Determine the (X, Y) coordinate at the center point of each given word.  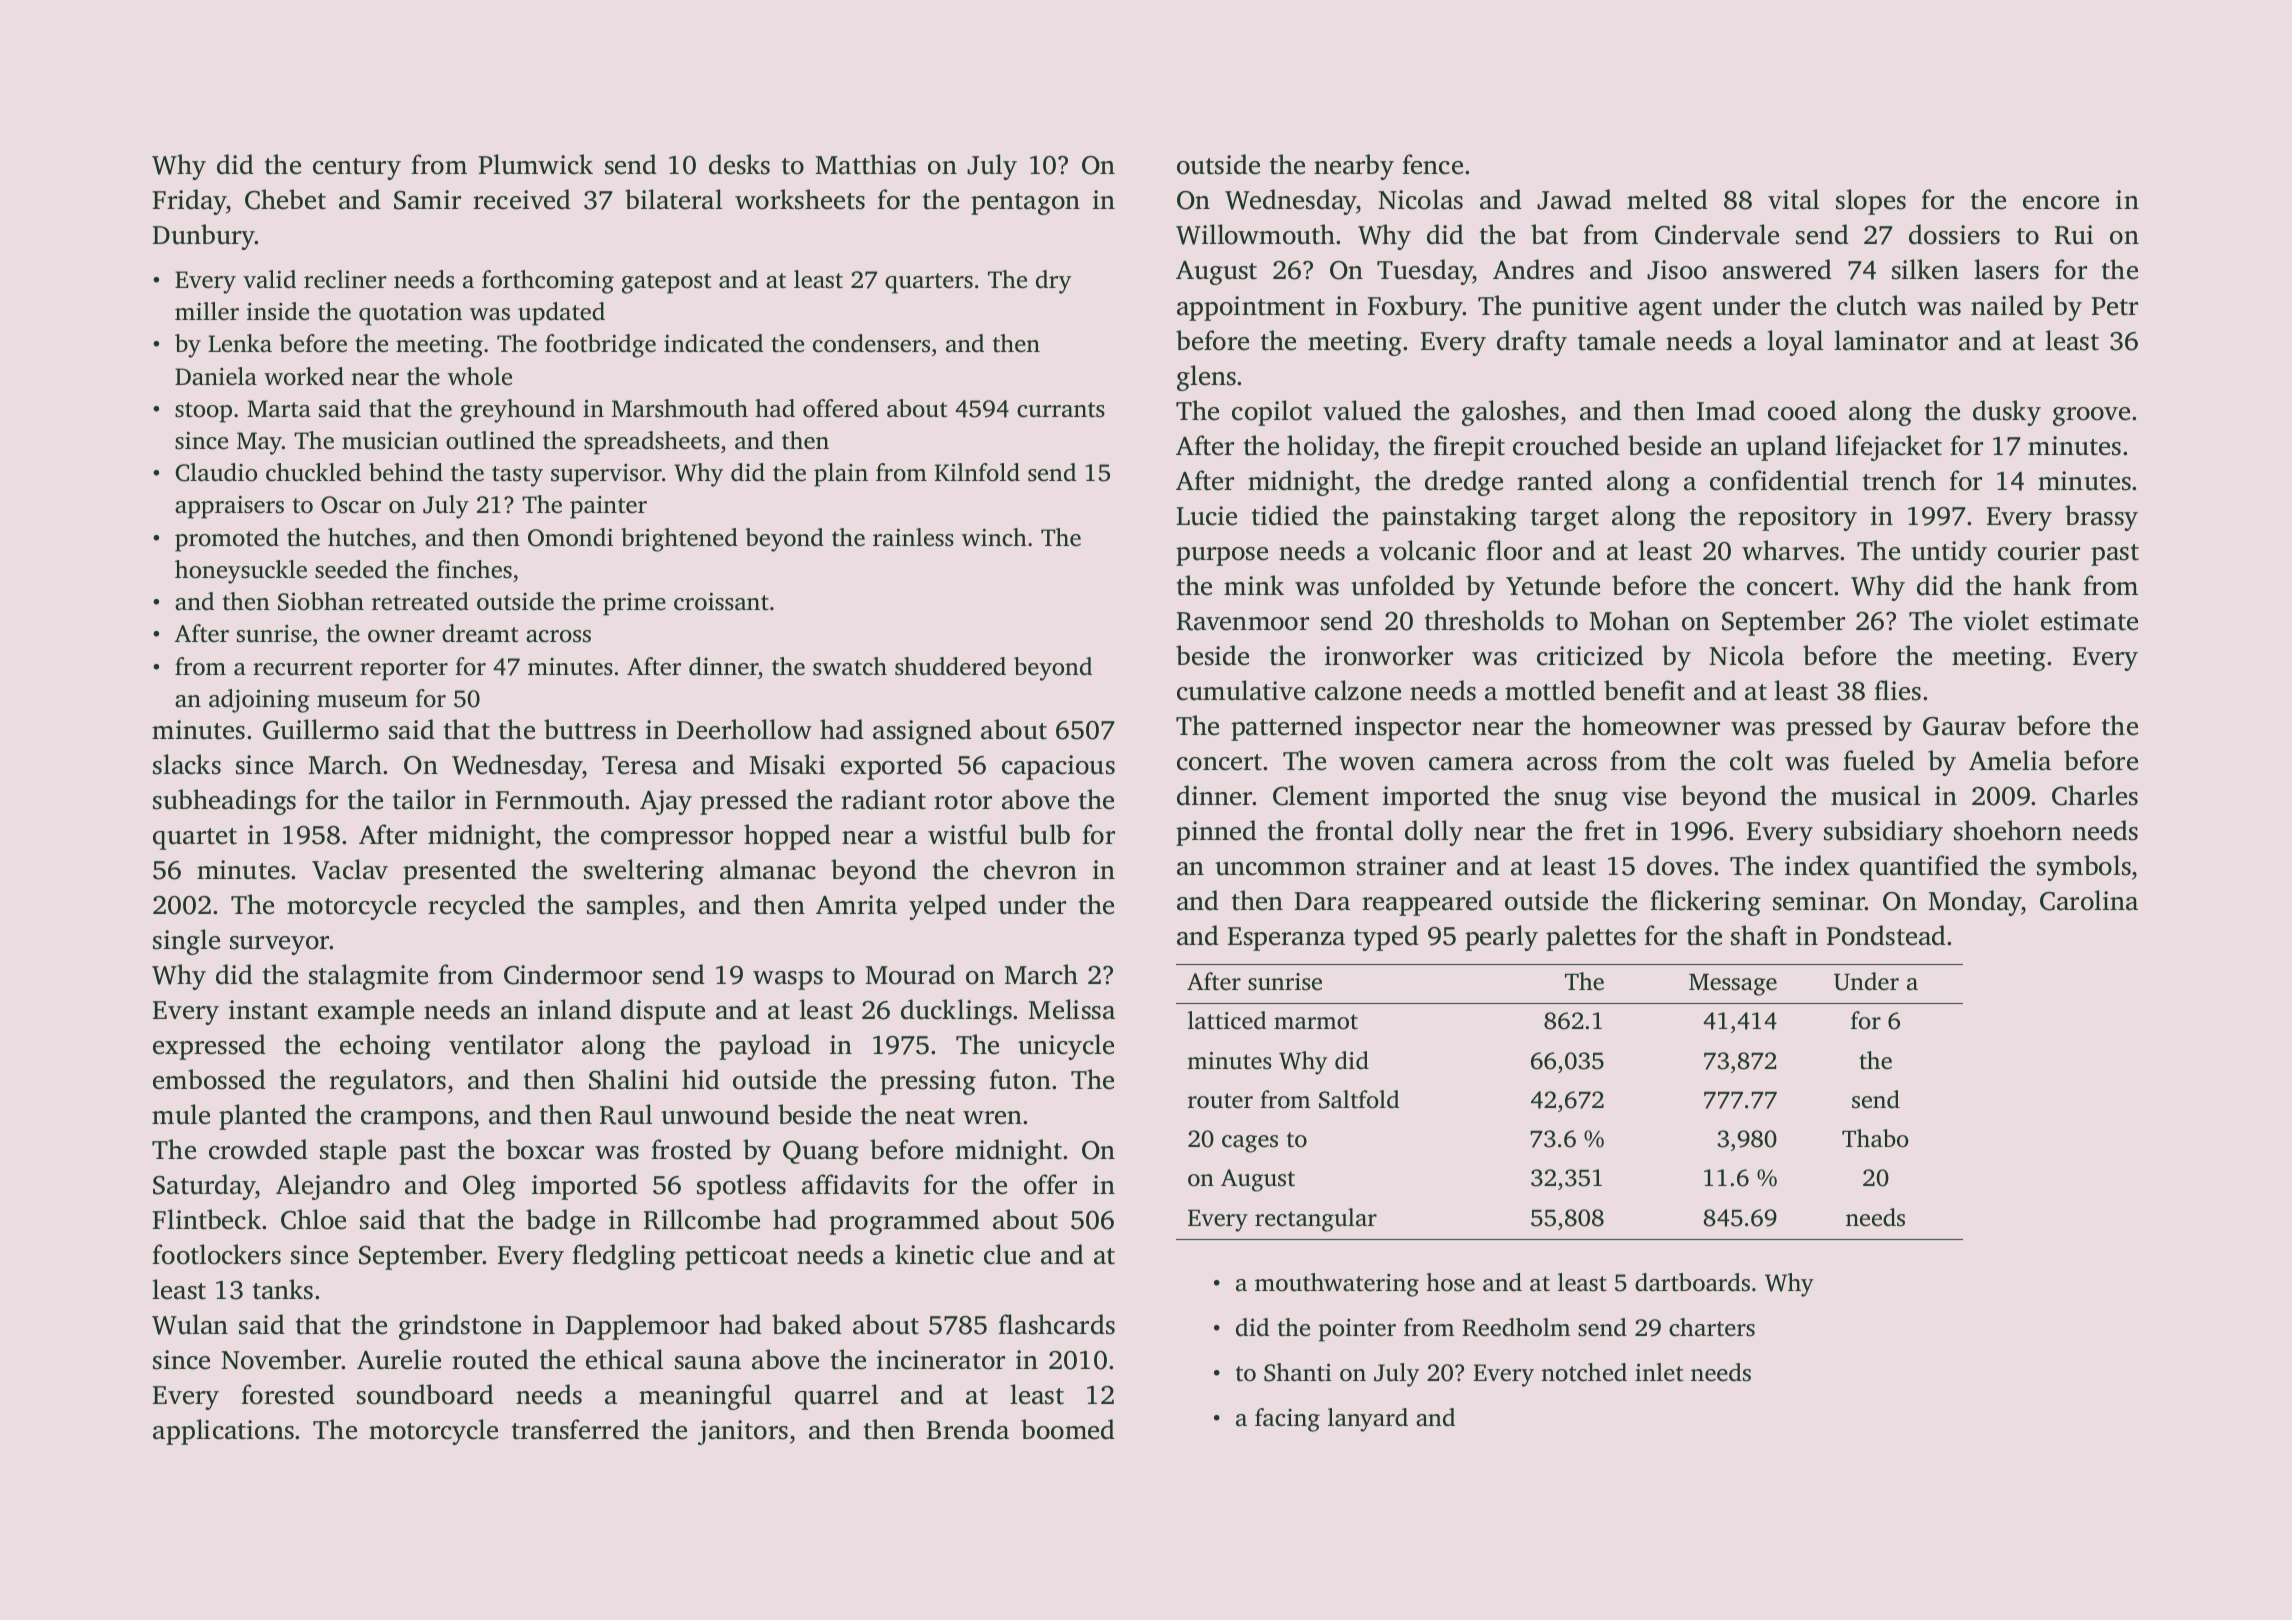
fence (1433, 164)
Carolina (2089, 900)
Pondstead (1886, 935)
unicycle (1066, 1047)
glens (1206, 378)
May (259, 443)
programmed (904, 1222)
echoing (385, 1047)
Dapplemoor (637, 1327)
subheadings (224, 802)
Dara (1322, 901)
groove (2091, 416)
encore (2061, 203)
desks (739, 164)
